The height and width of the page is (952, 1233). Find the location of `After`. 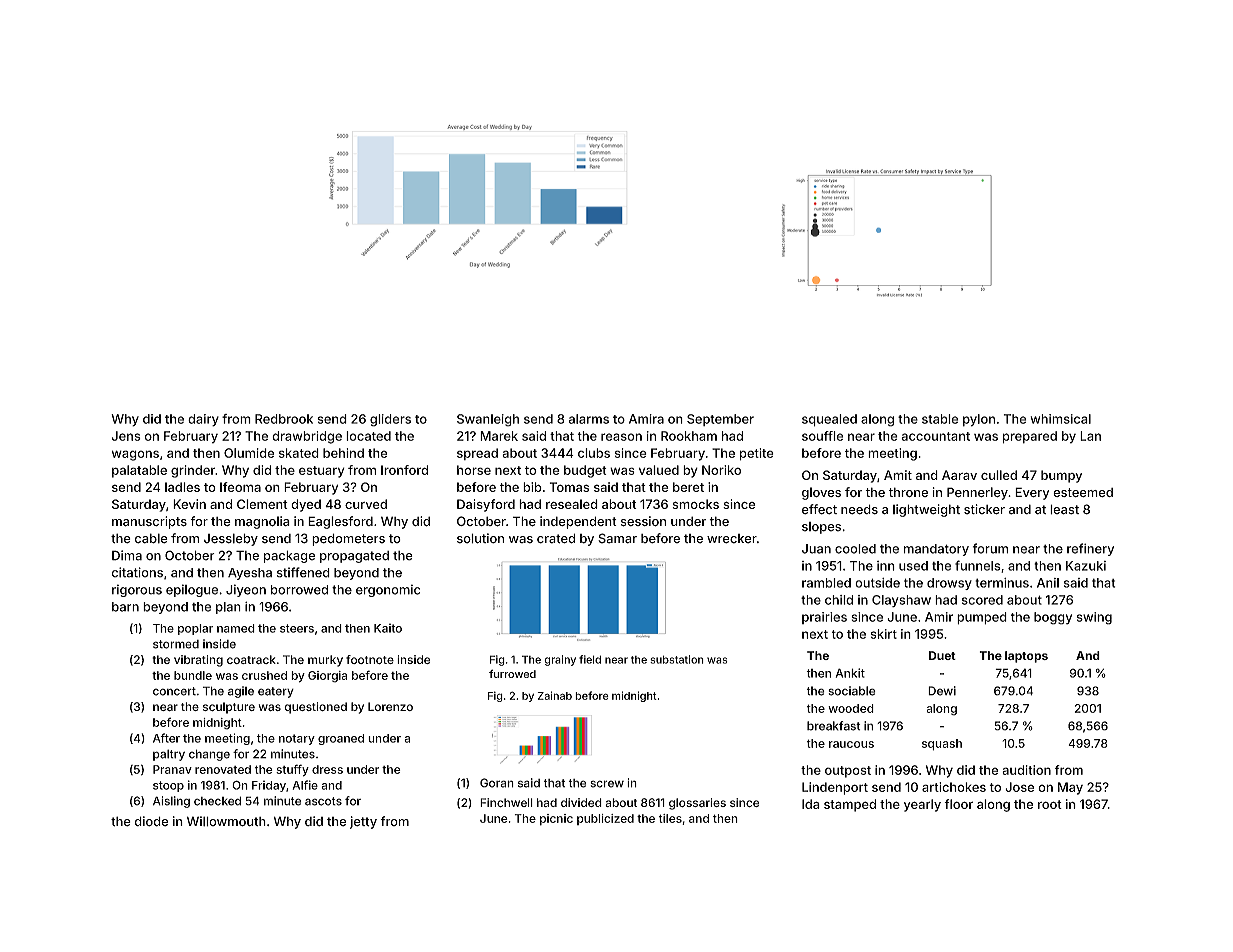

After is located at coordinates (166, 738).
